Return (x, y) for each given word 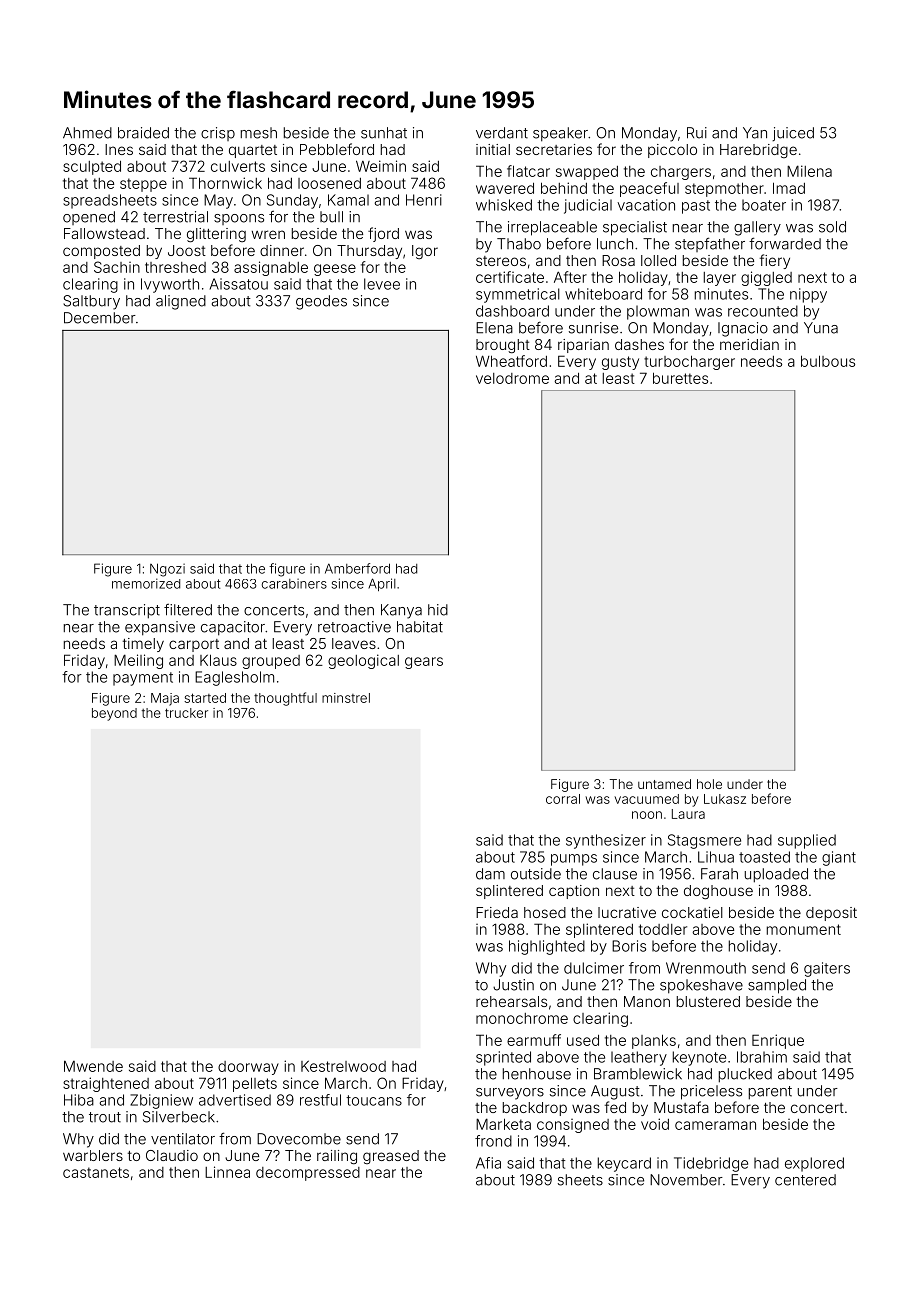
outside (536, 874)
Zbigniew (161, 1101)
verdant (502, 133)
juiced (793, 134)
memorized (146, 583)
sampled (777, 986)
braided (143, 133)
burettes (680, 378)
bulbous (828, 361)
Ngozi (167, 570)
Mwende (93, 1066)
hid (438, 610)
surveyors (510, 1094)
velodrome (512, 378)
